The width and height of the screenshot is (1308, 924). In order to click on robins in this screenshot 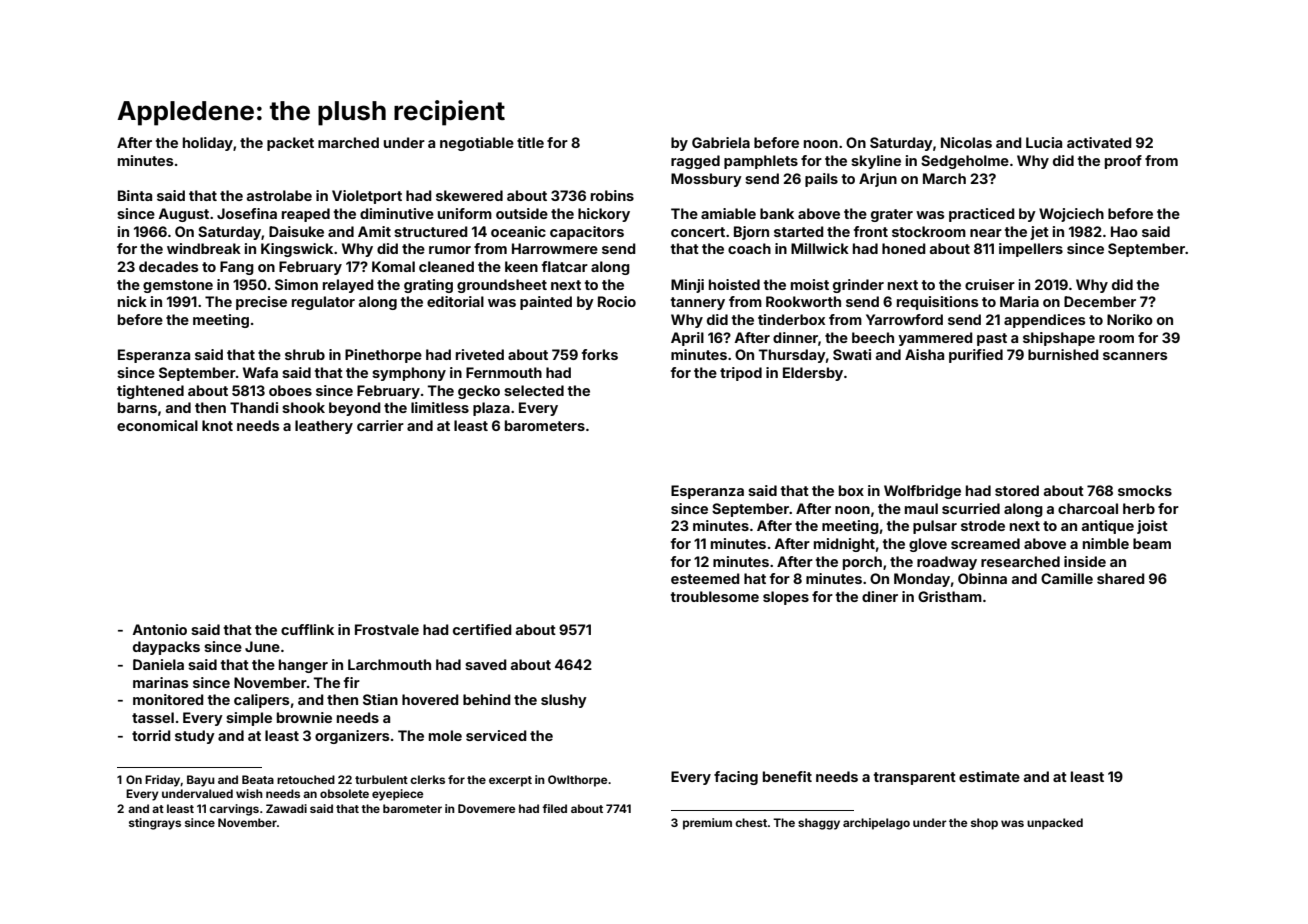, I will do `click(612, 195)`.
